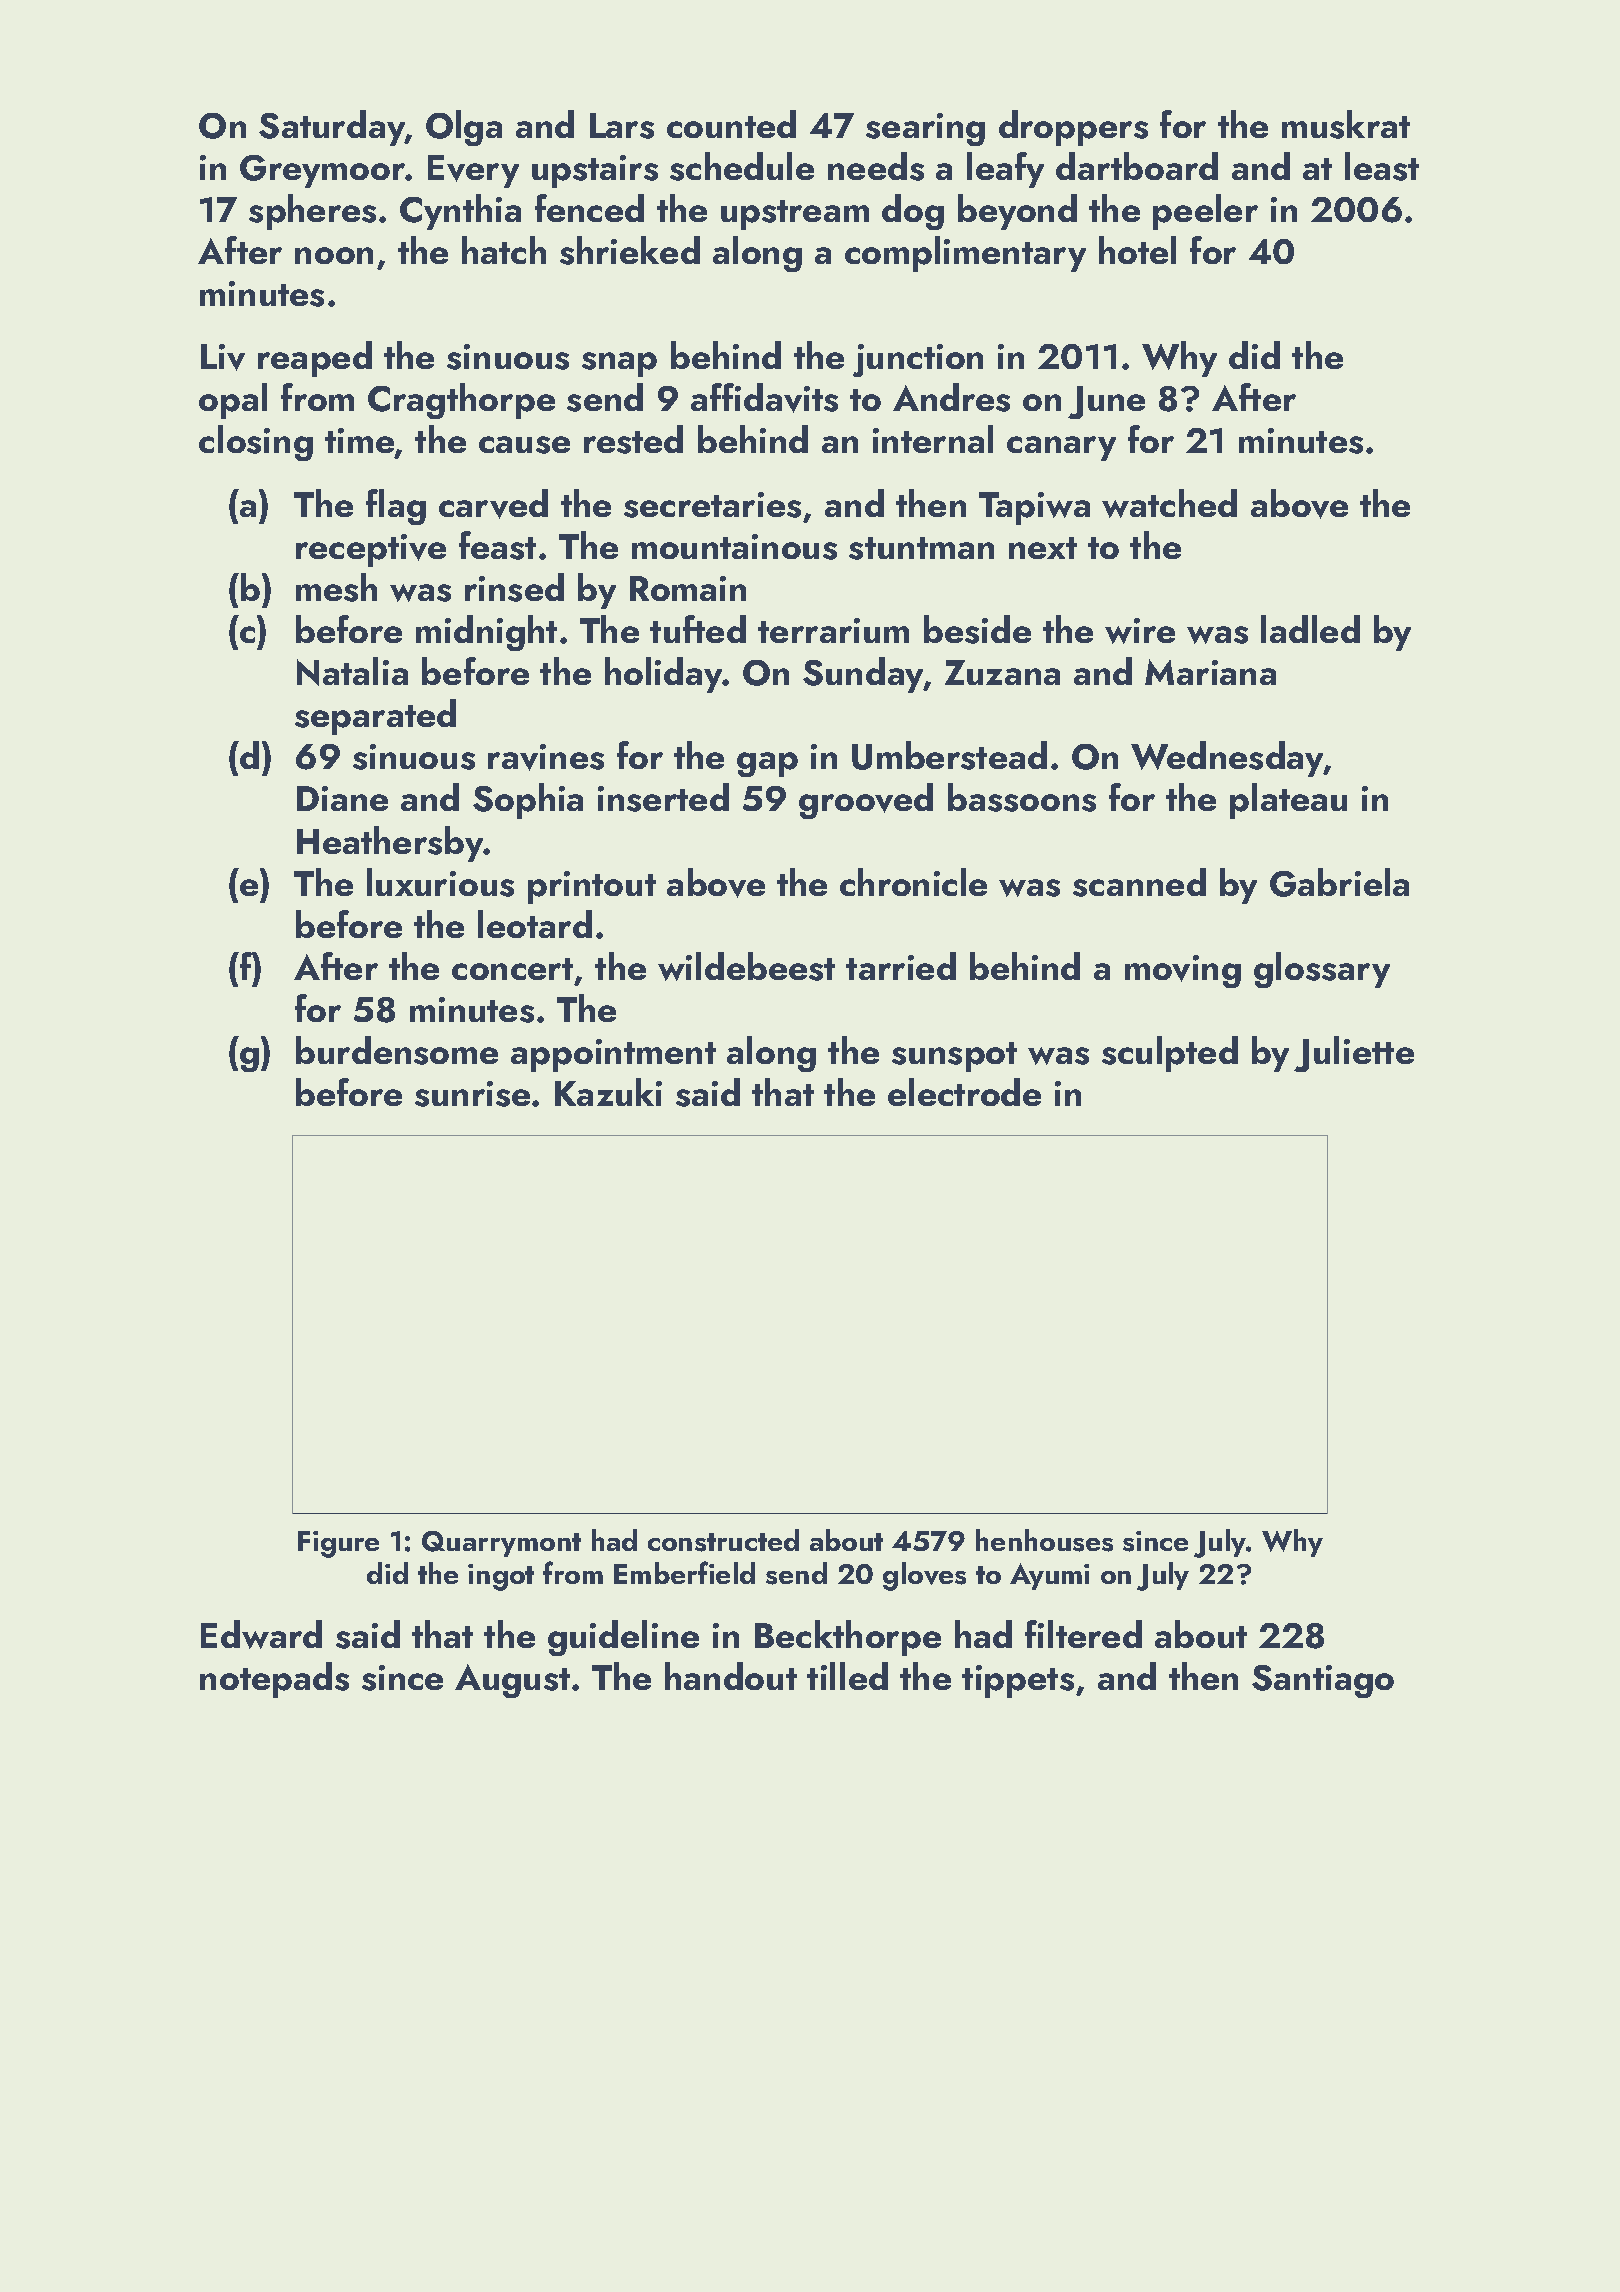 Image resolution: width=1620 pixels, height=2292 pixels. I want to click on Gabriela, so click(1339, 882).
